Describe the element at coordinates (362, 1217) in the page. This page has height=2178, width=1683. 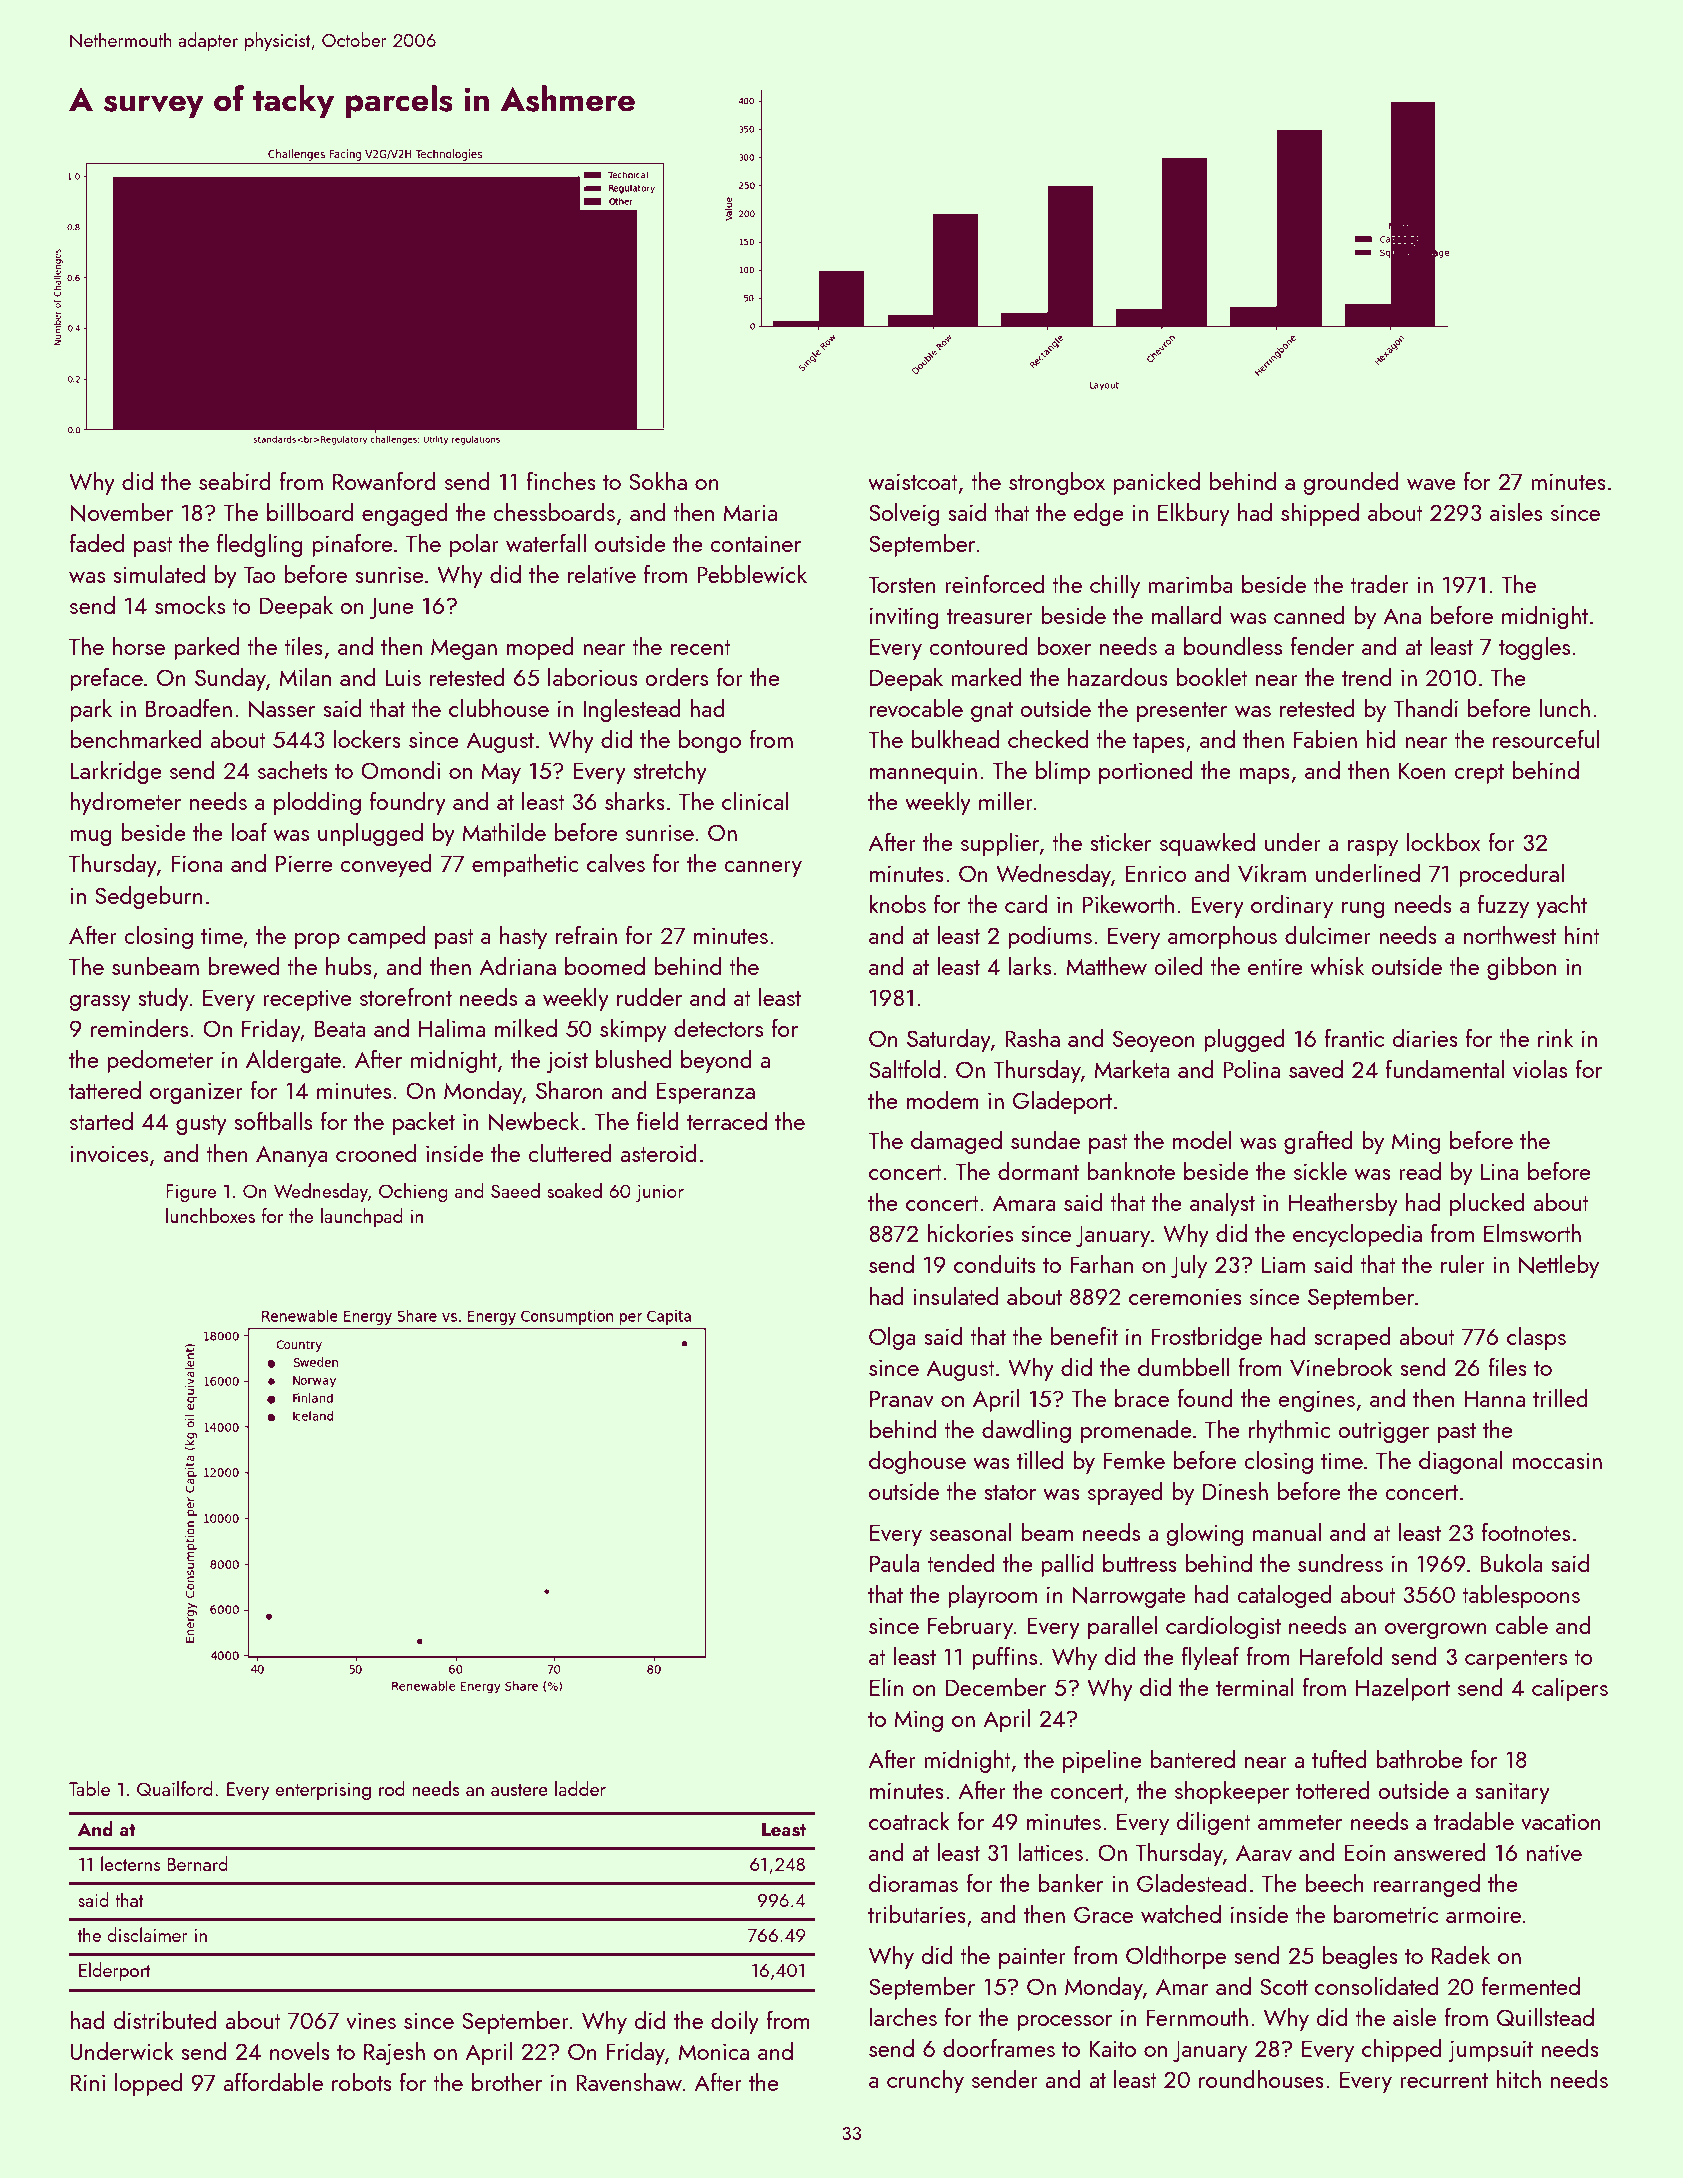
I see `launchpad` at that location.
